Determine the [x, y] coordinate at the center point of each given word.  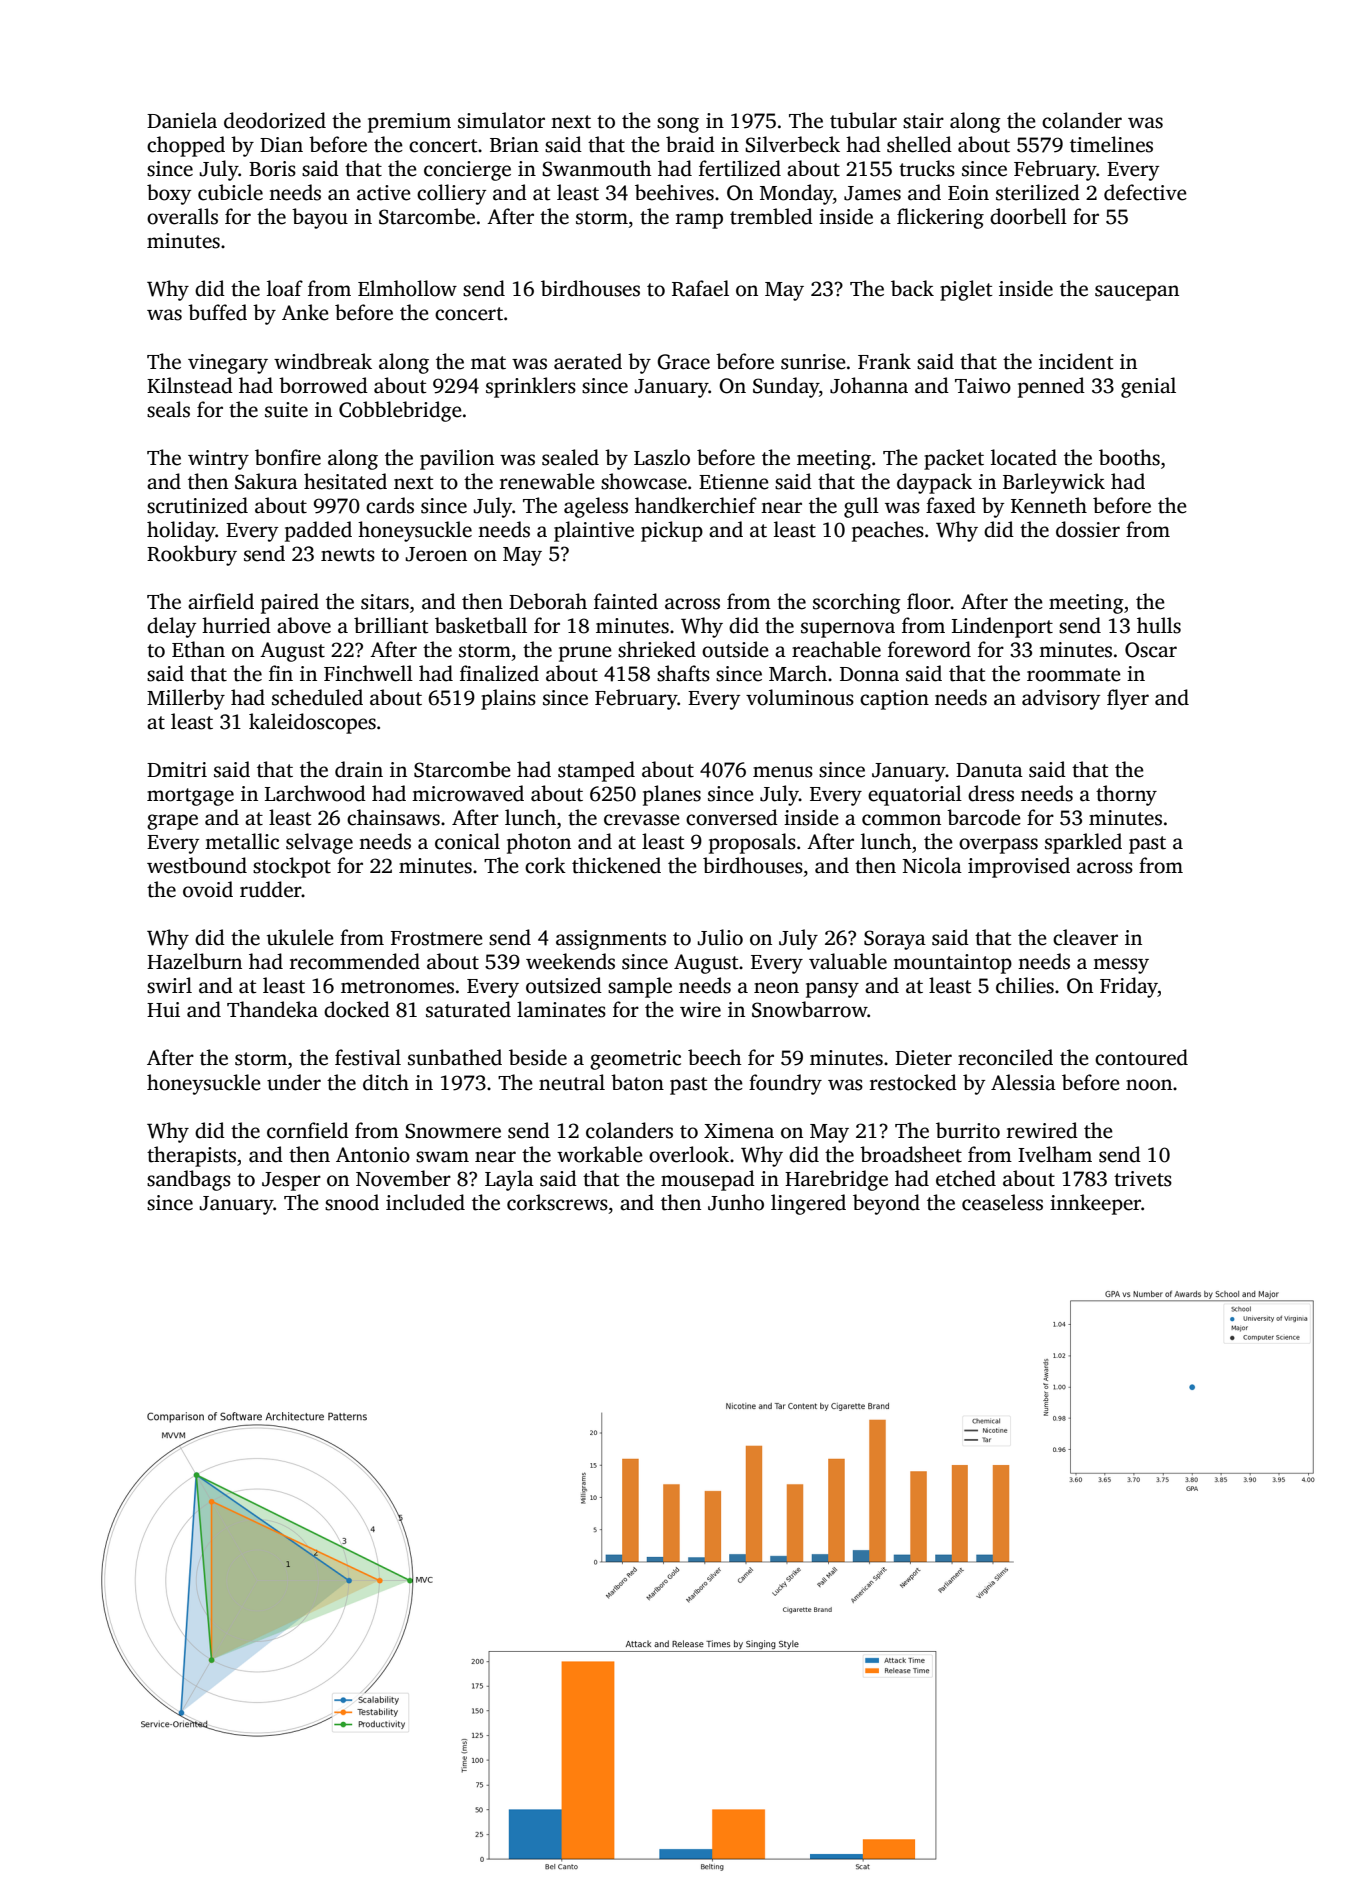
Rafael [700, 288]
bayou [320, 218]
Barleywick [1054, 483]
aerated [588, 361]
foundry [785, 1084]
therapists [191, 1156]
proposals [752, 843]
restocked [913, 1082]
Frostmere [437, 938]
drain [359, 769]
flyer [1128, 699]
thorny [1126, 795]
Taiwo [983, 386]
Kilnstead [190, 385]
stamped [596, 771]
